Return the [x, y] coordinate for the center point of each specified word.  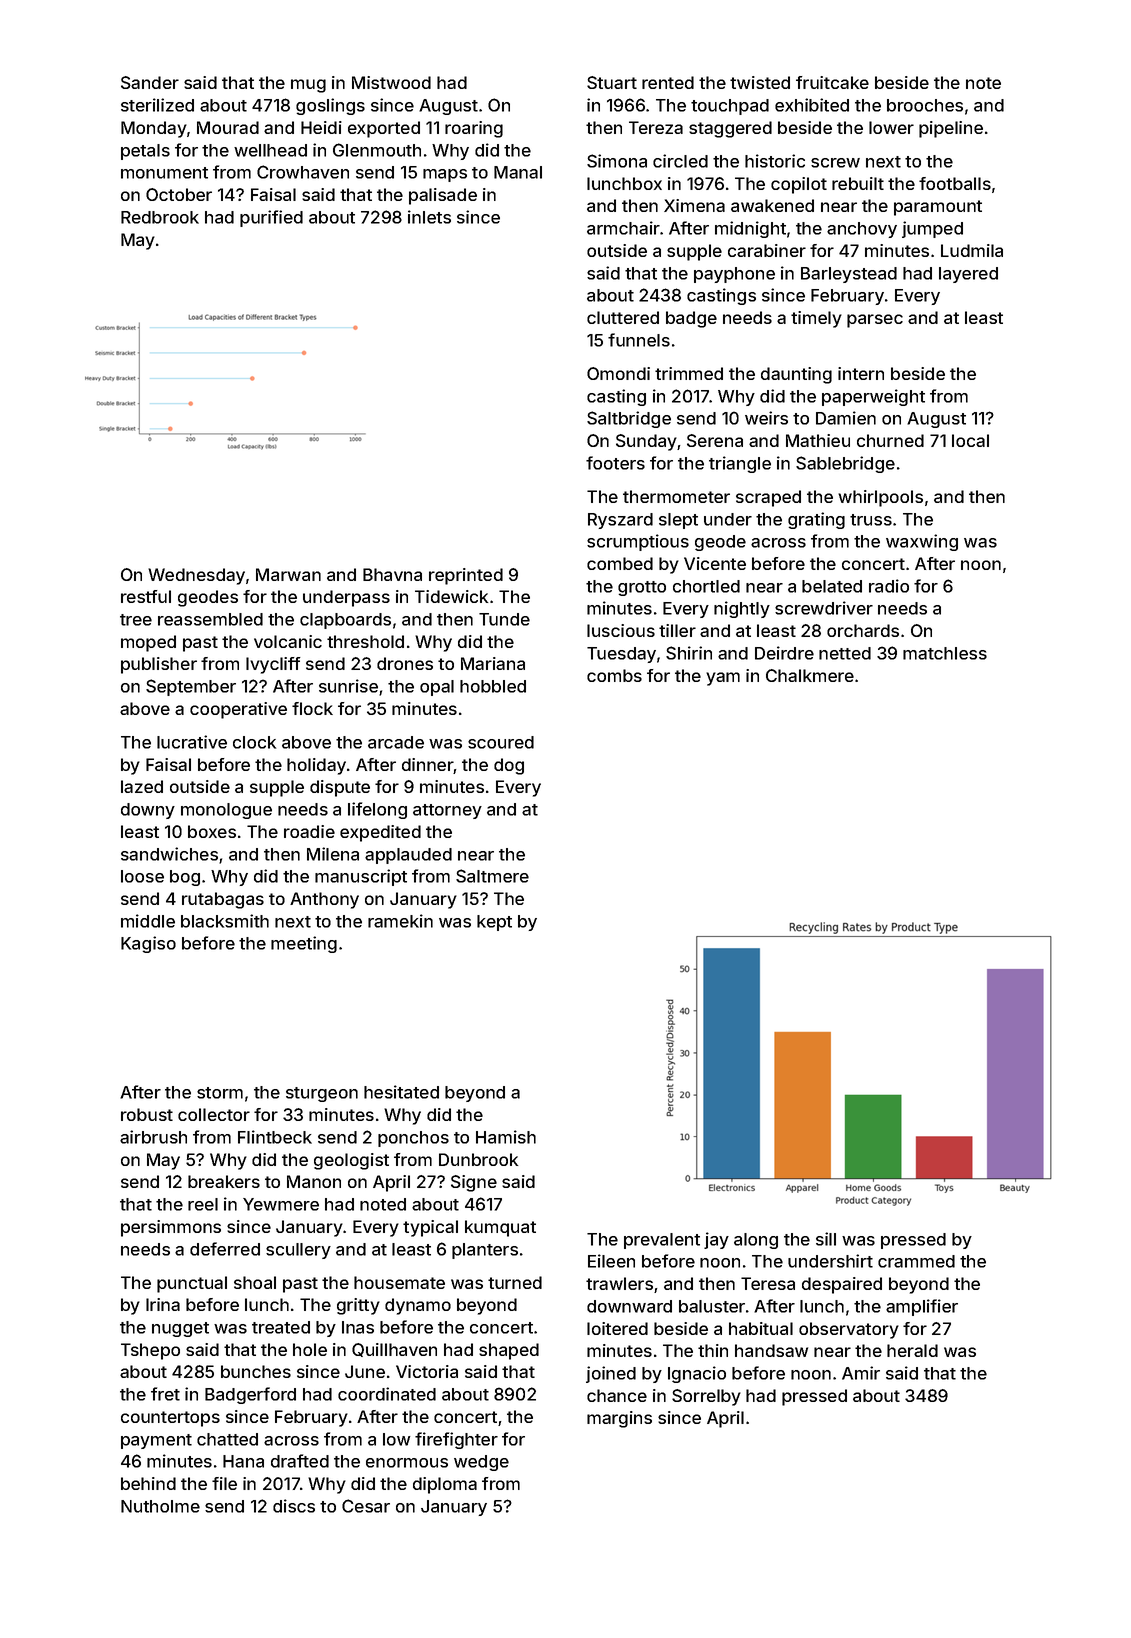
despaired [842, 1285]
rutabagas [223, 900]
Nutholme [160, 1506]
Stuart [612, 82]
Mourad [228, 127]
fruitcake [832, 82]
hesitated [401, 1092]
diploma [445, 1485]
